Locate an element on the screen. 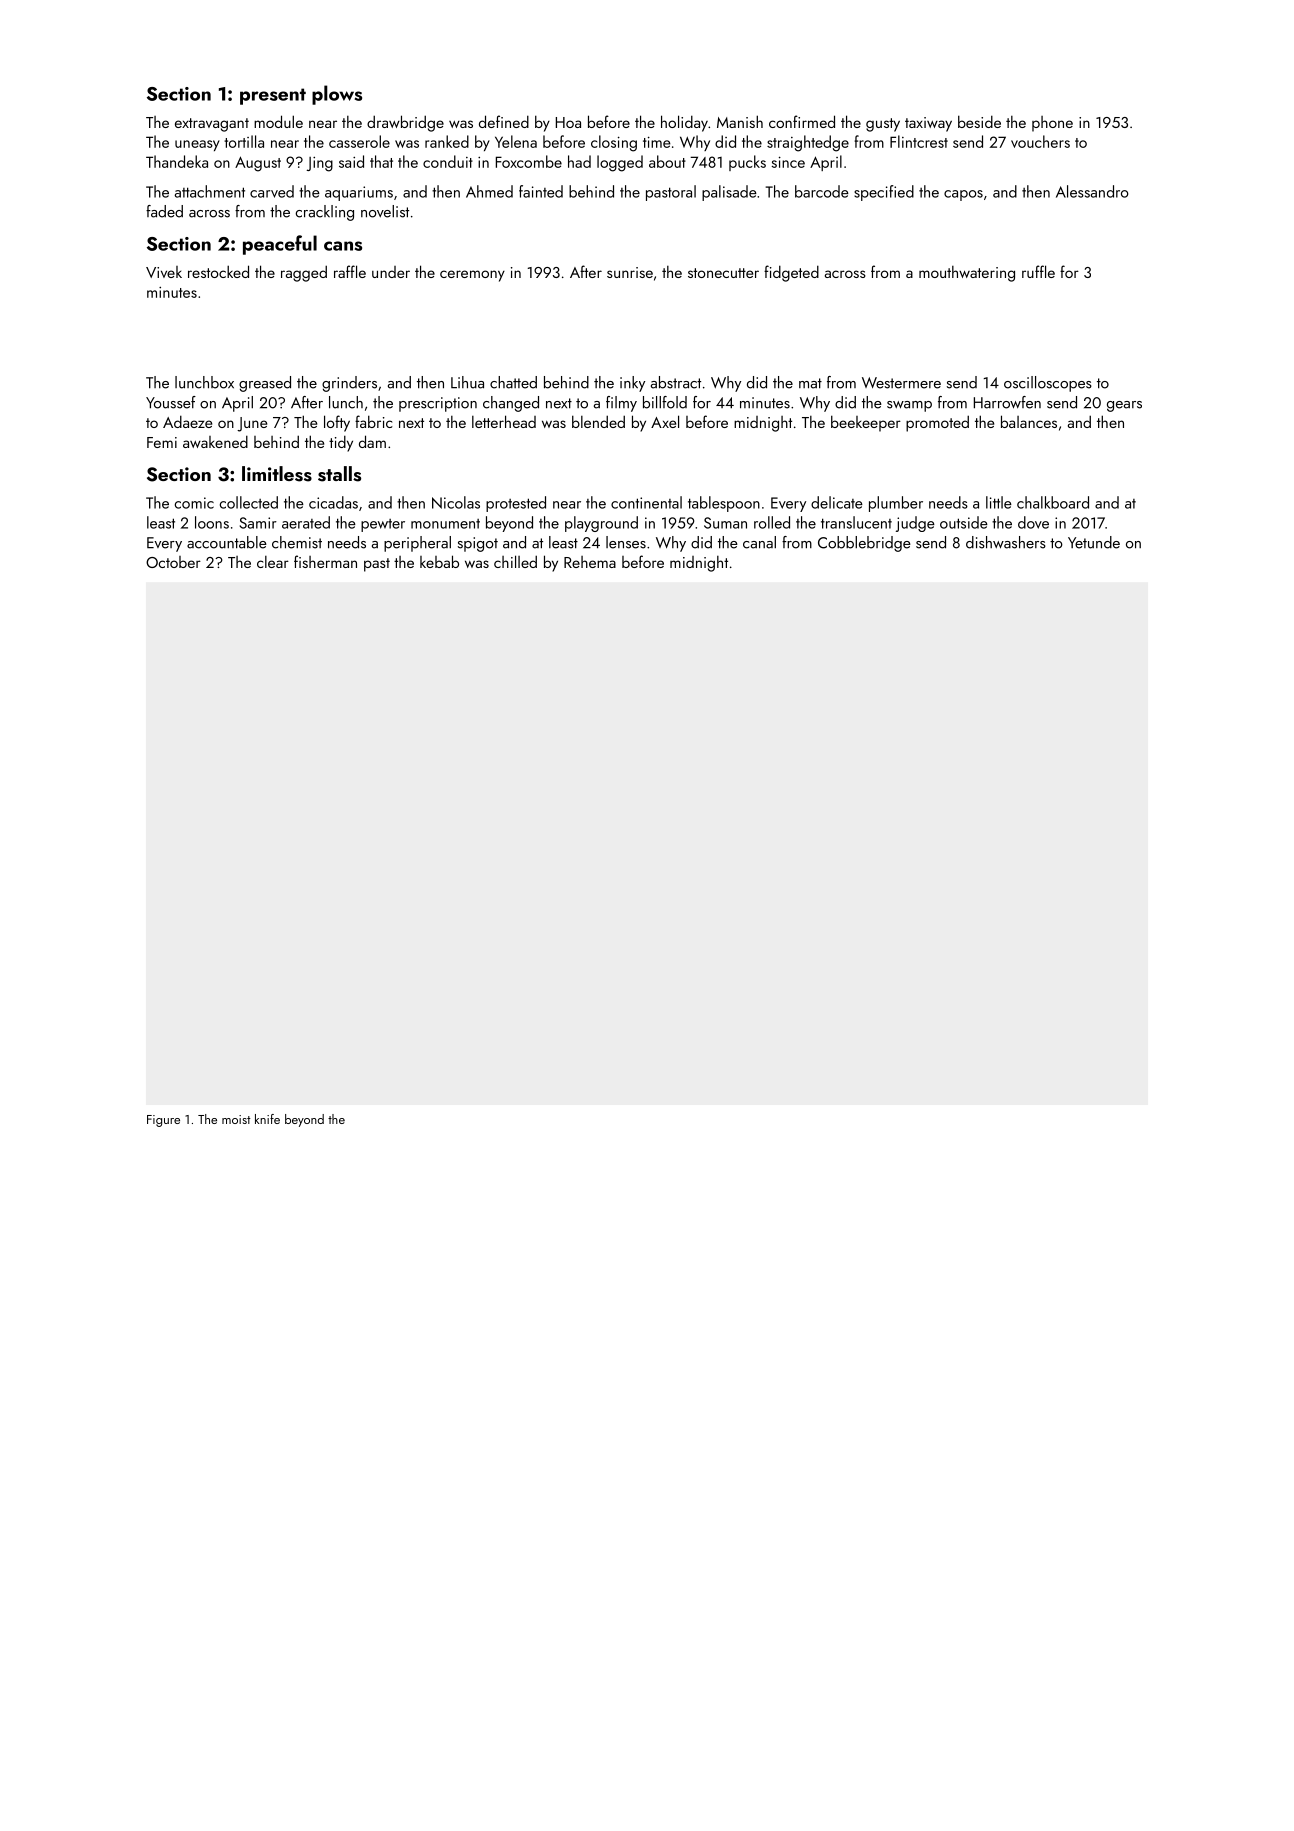 This screenshot has width=1294, height=1831. knife is located at coordinates (267, 1119).
